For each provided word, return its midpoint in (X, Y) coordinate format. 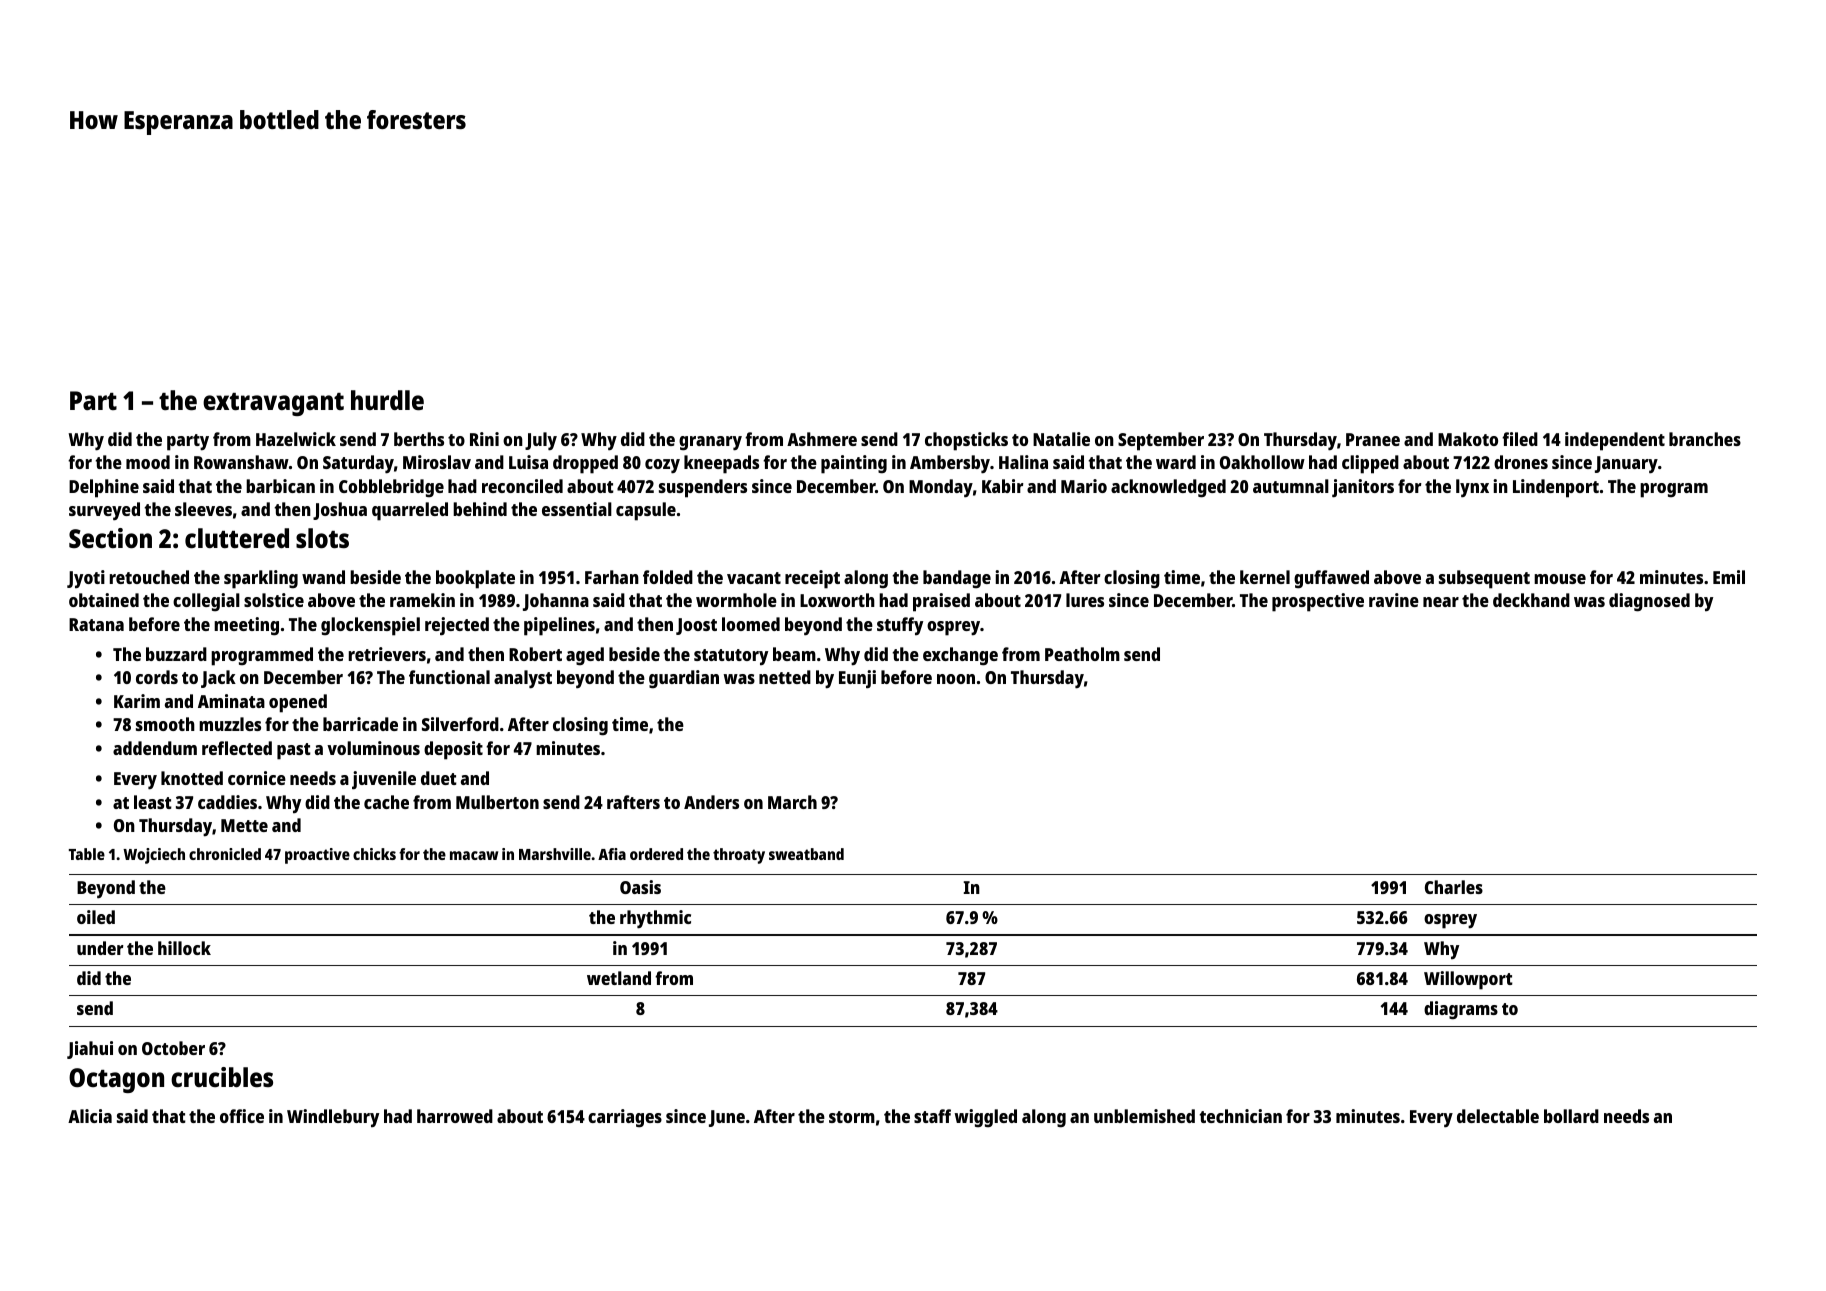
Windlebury (333, 1118)
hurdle (387, 400)
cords (157, 677)
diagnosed (1649, 602)
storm (852, 1117)
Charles (1454, 887)
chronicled (225, 854)
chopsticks (966, 441)
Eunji (857, 679)
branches (1705, 439)
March (792, 802)
